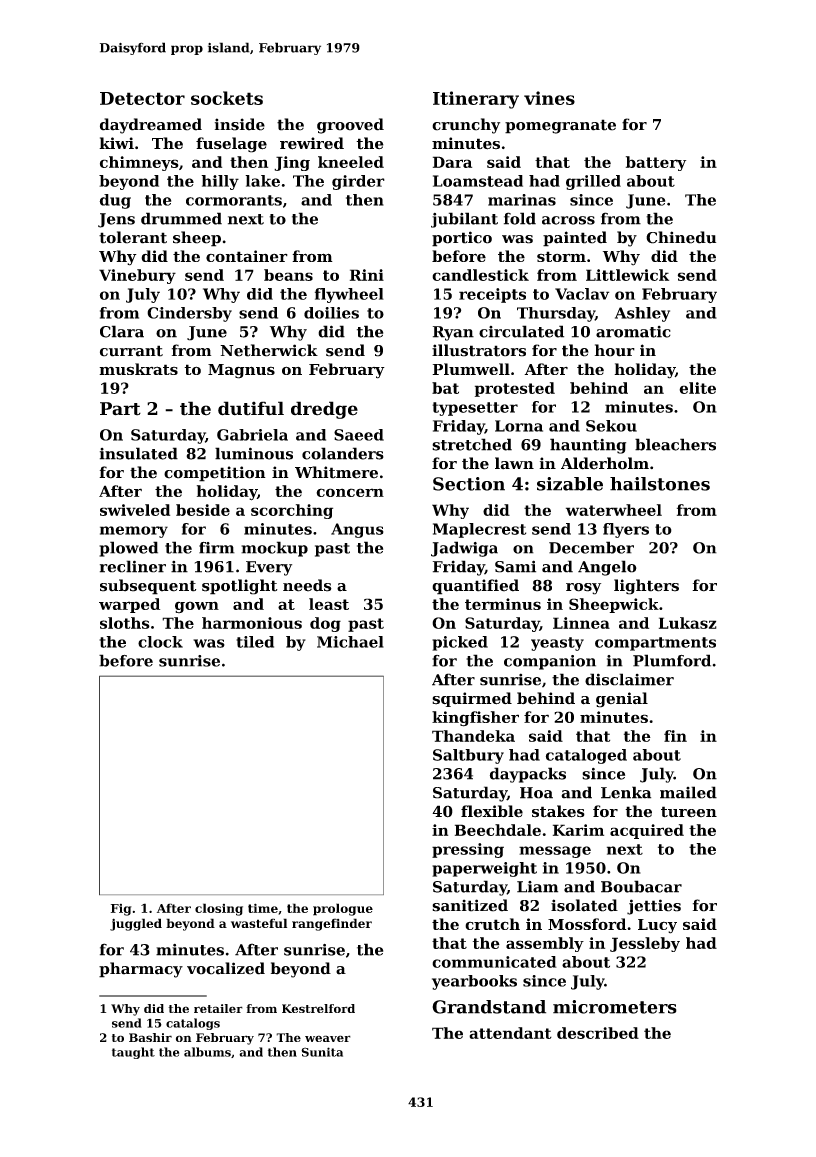 This image has height=1157, width=816. Describe the element at coordinates (584, 905) in the image. I see `isolated` at that location.
